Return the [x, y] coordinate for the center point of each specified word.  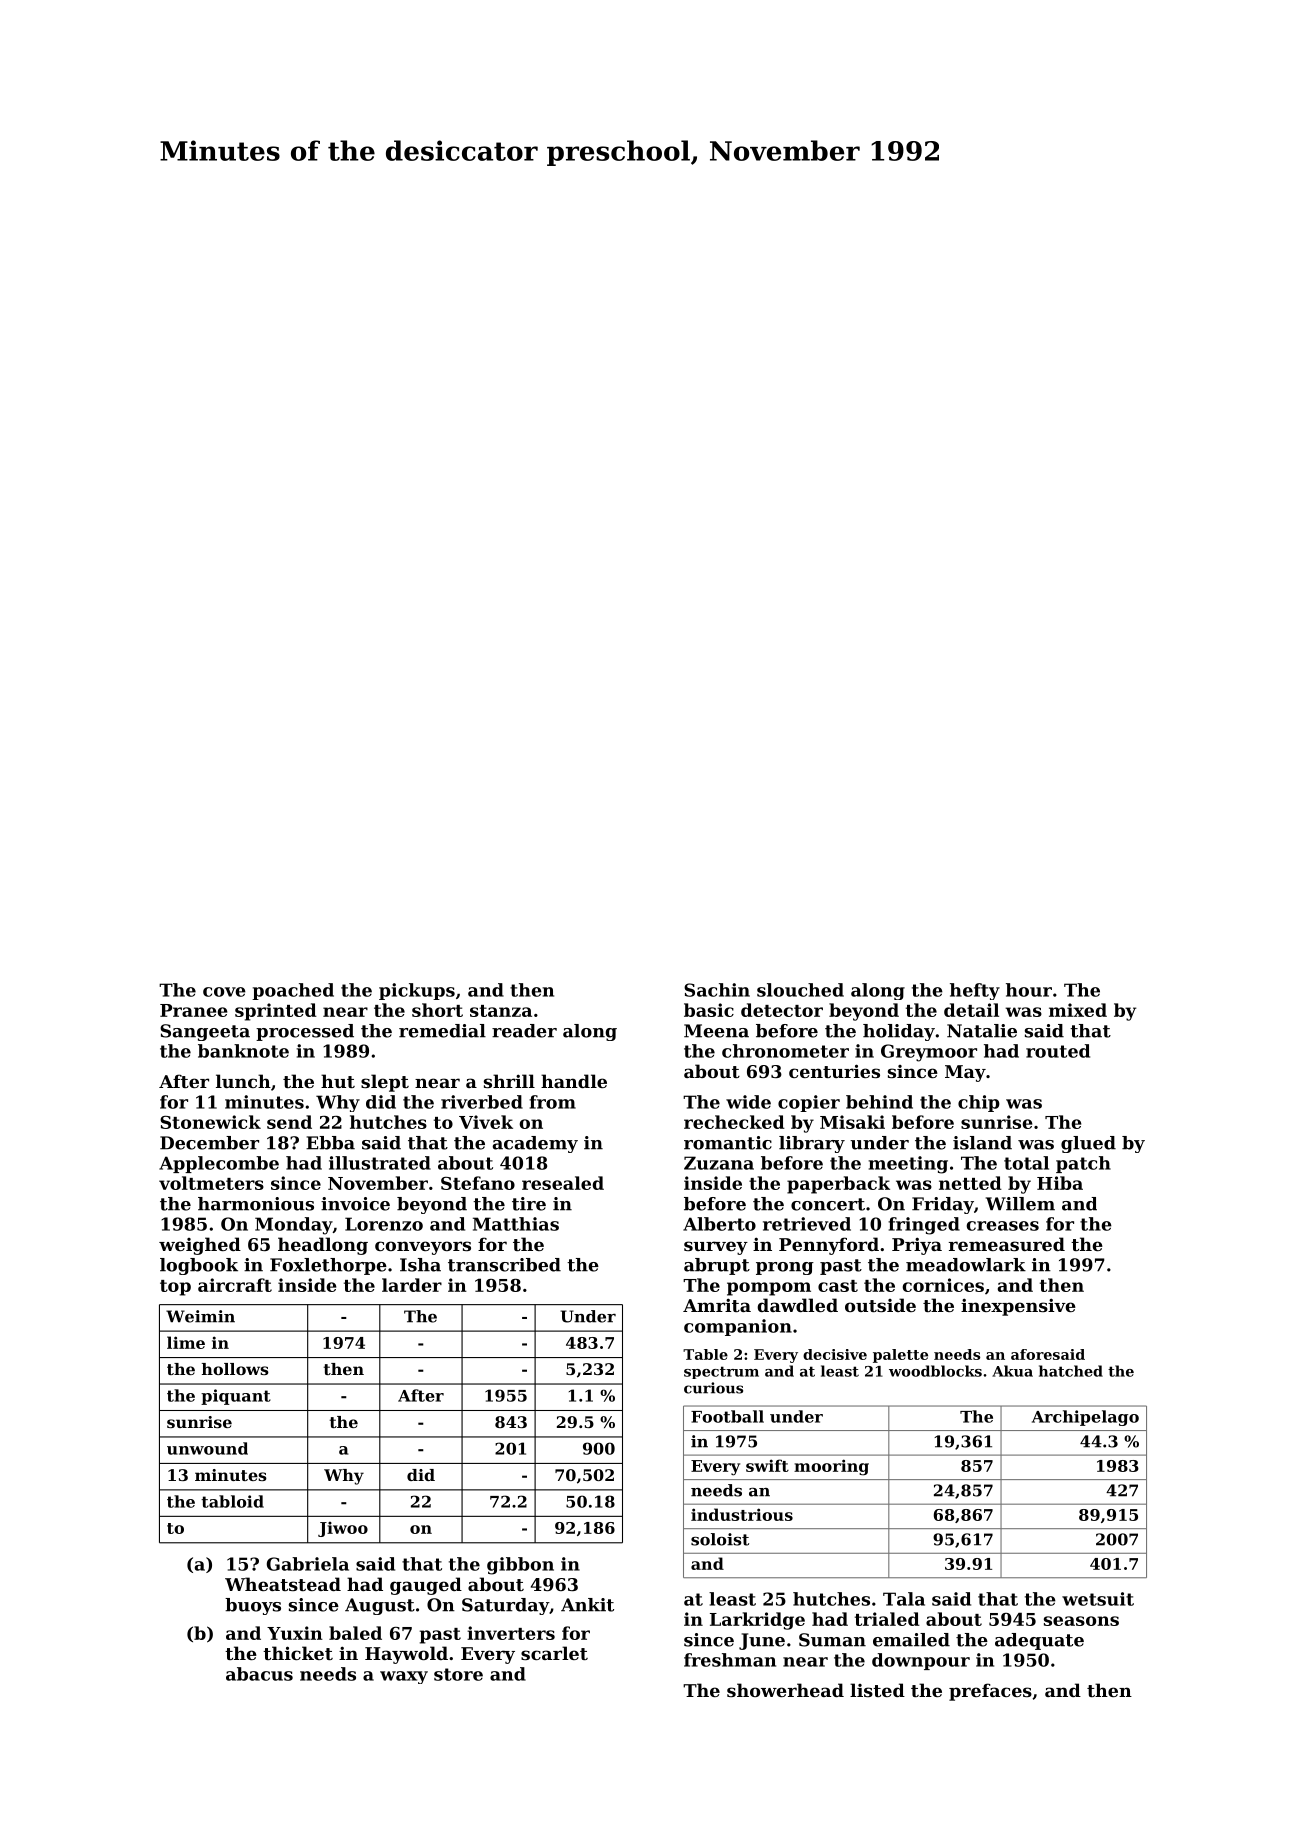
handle [574, 1081]
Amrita [717, 1305]
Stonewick [210, 1122]
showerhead [785, 1690]
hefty [975, 991]
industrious [742, 1514]
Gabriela [308, 1564]
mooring [831, 1467]
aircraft [235, 1285]
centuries [834, 1071]
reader [524, 1031]
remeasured [1007, 1244]
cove [224, 992]
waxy [404, 1677]
